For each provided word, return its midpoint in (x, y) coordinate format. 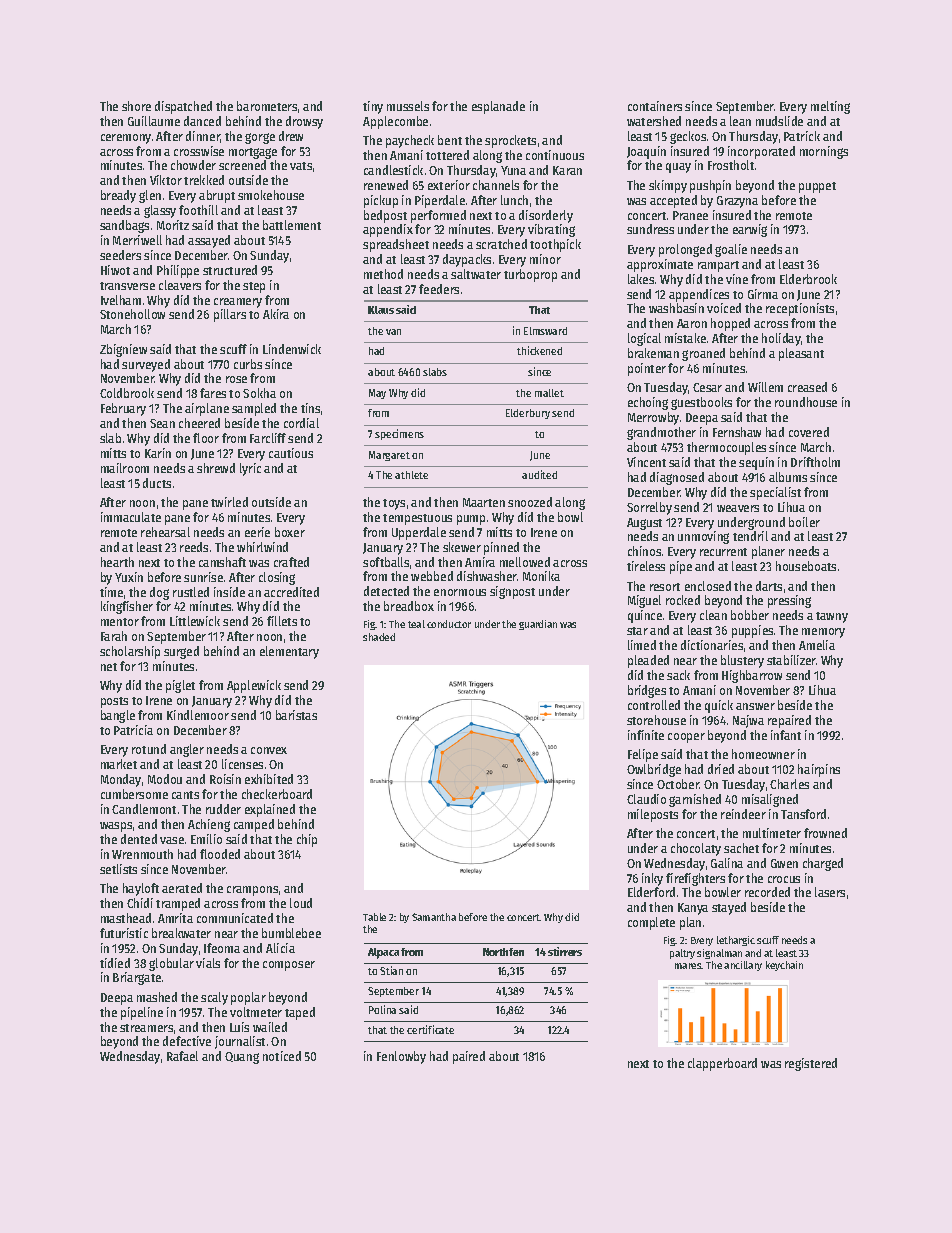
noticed (282, 1056)
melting (830, 107)
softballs (386, 562)
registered (811, 1064)
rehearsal (165, 532)
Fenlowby (401, 1057)
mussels (408, 106)
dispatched (183, 107)
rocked (683, 600)
